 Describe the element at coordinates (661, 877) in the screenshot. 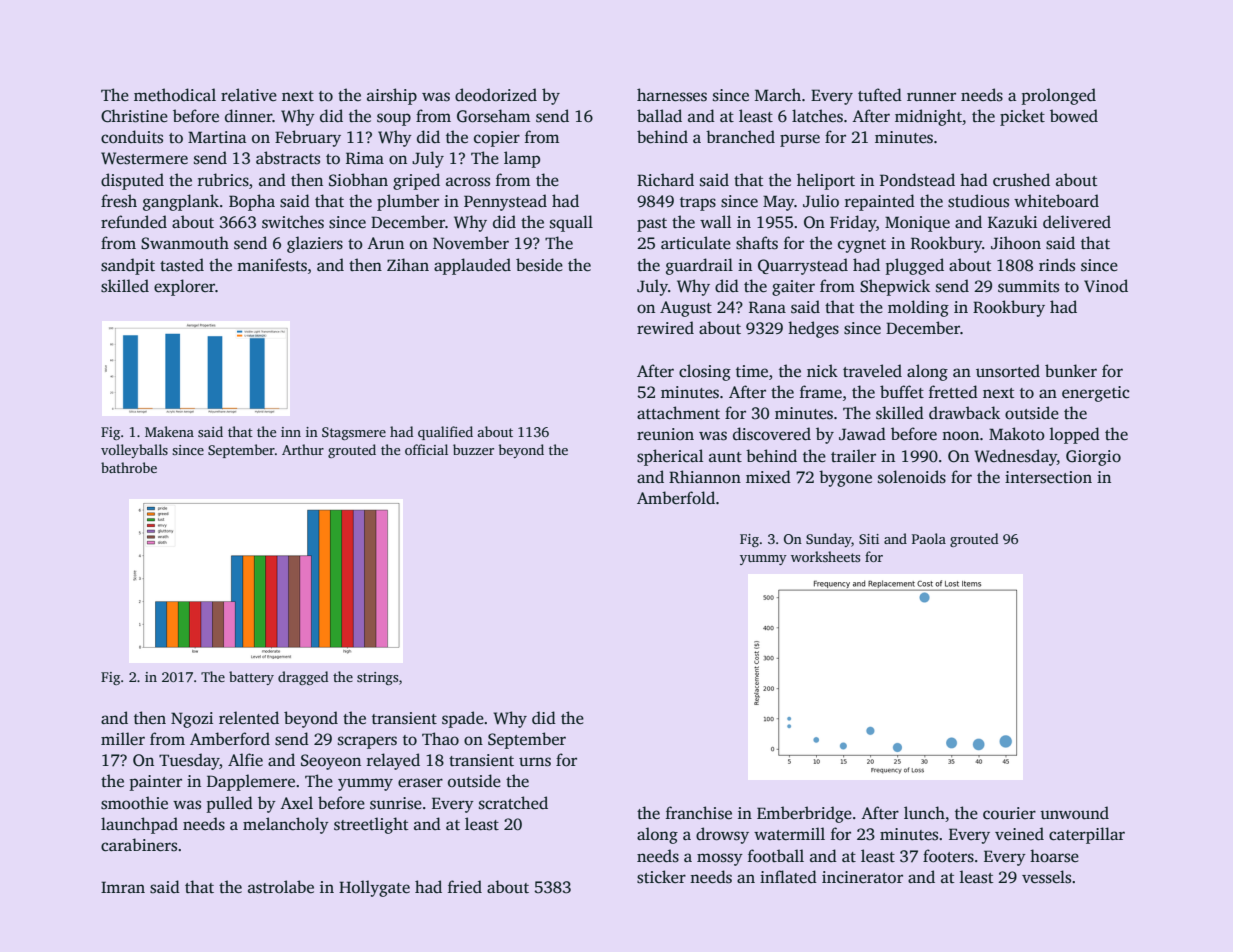

I see `sticker` at that location.
